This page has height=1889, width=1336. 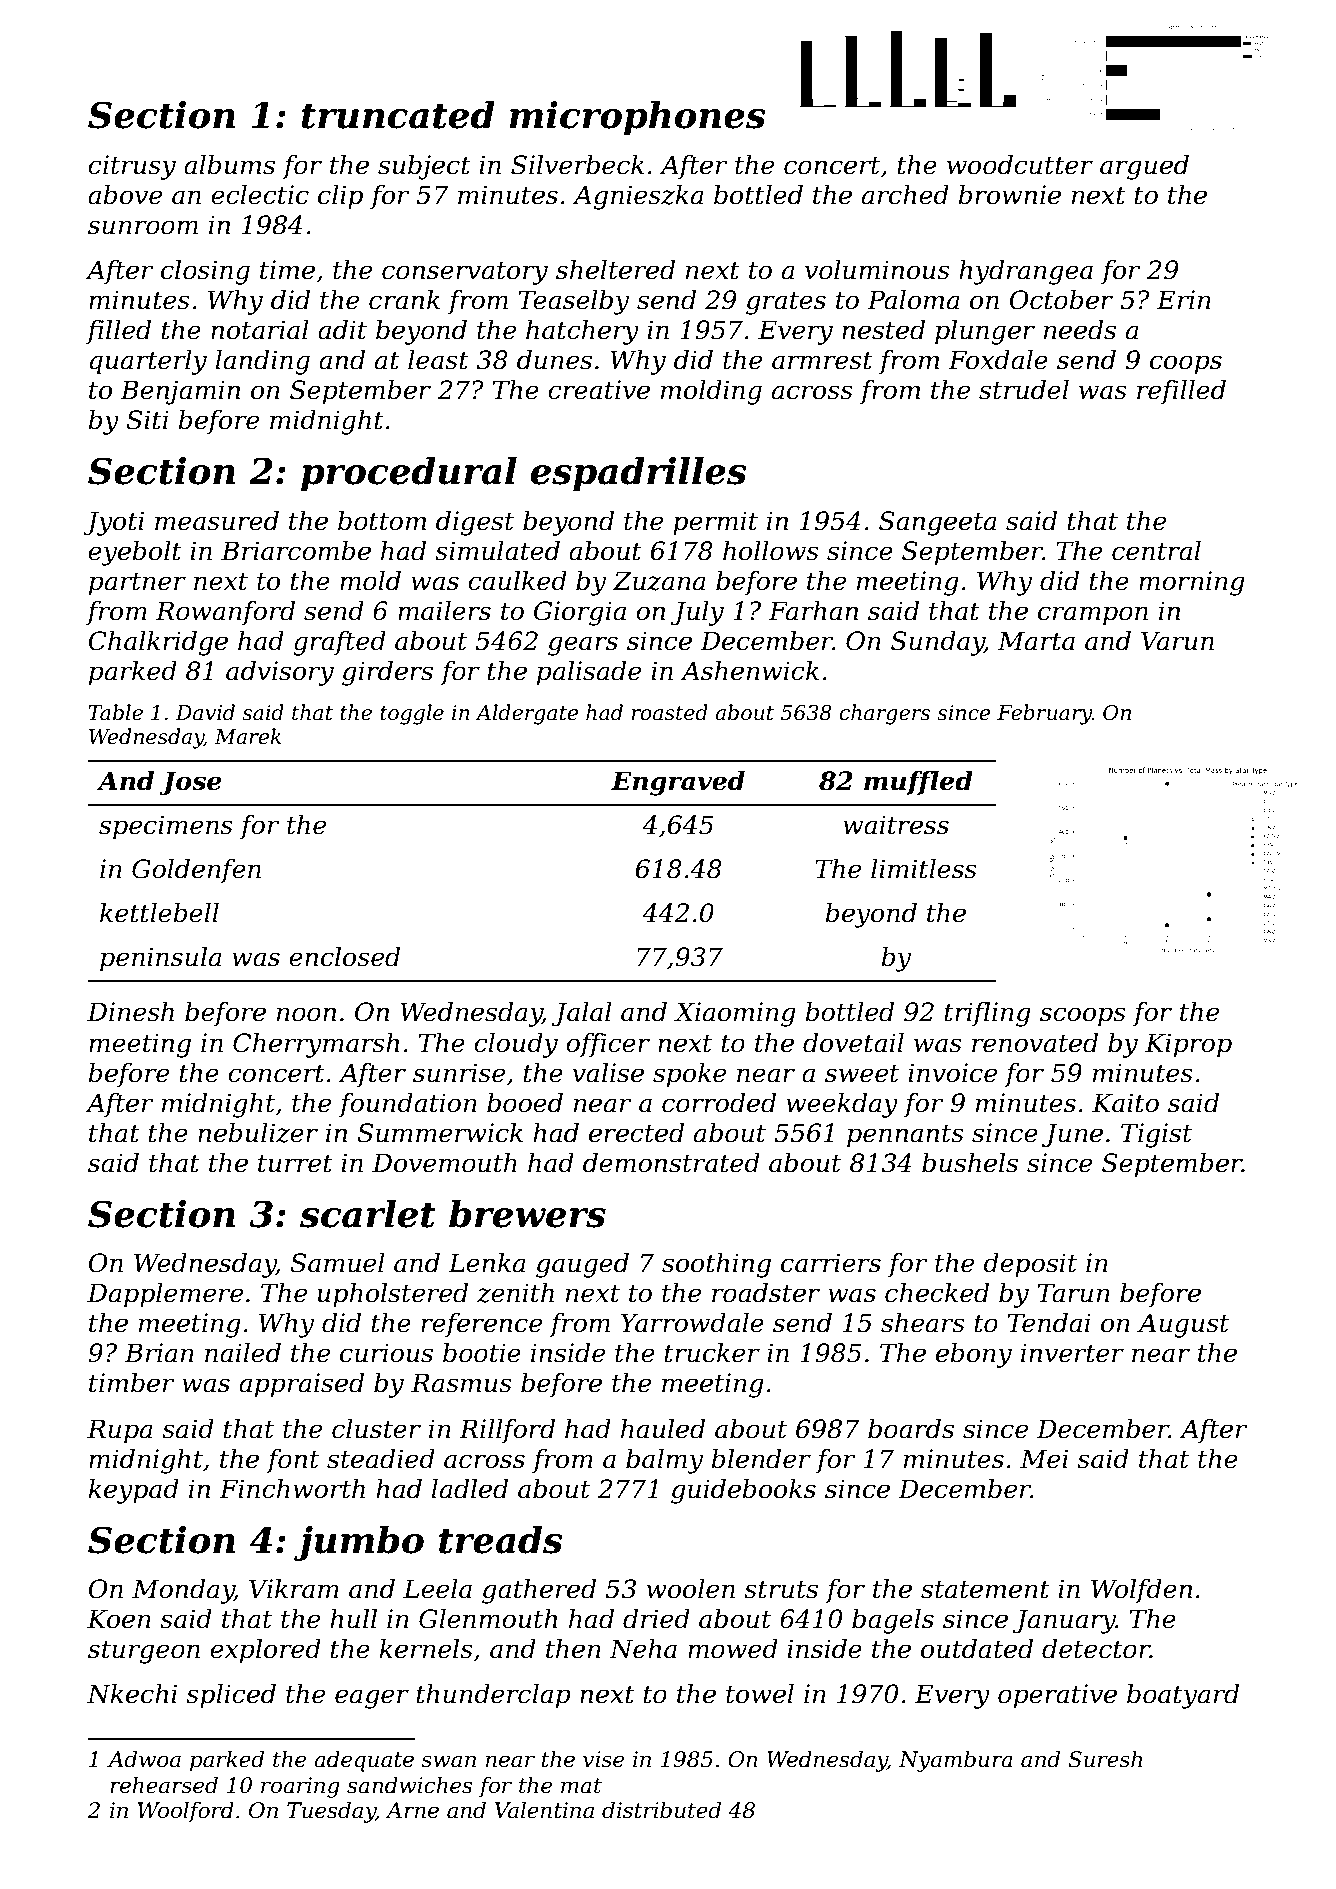 I want to click on microphones, so click(x=637, y=118).
